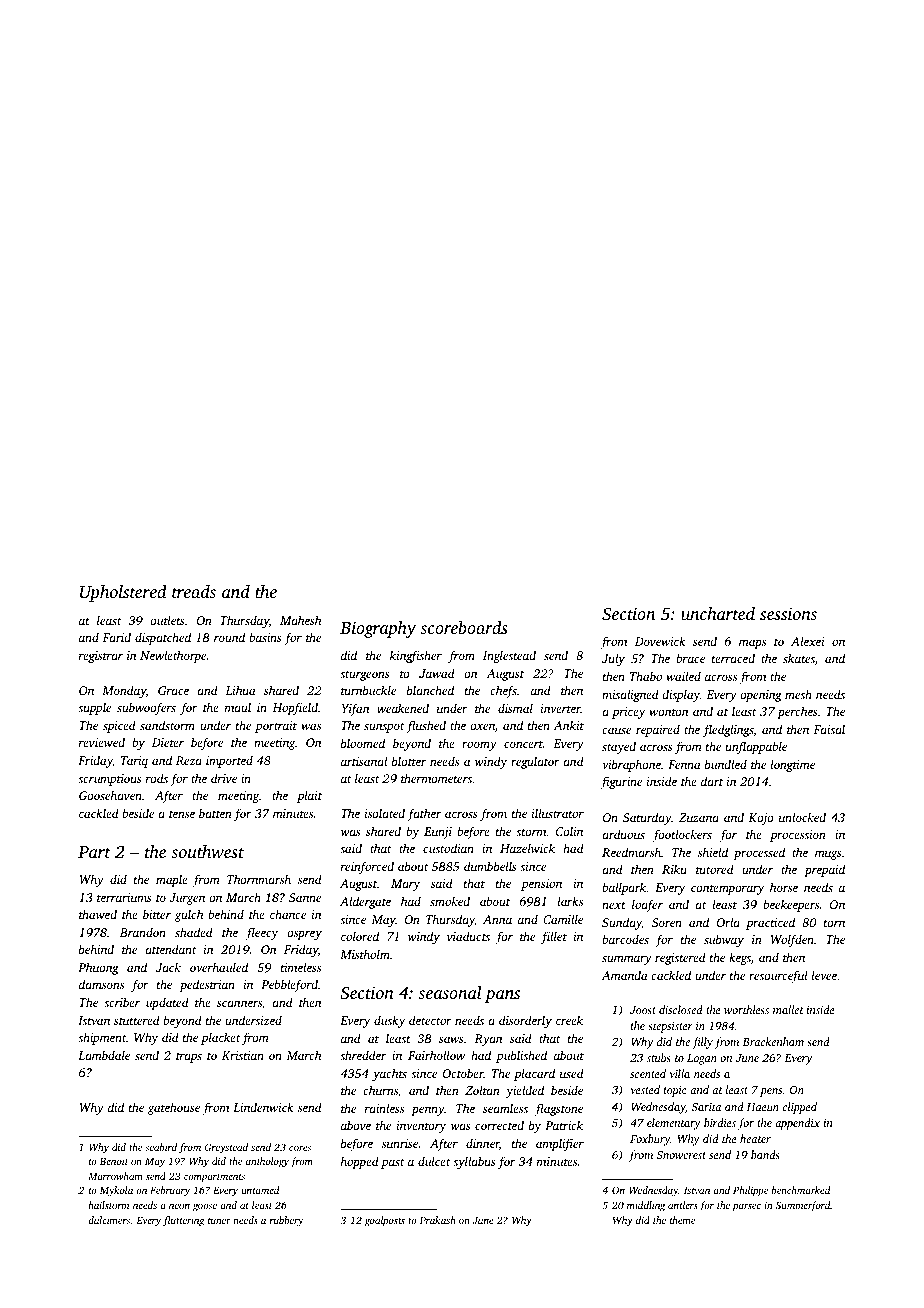  I want to click on smoked, so click(450, 901).
